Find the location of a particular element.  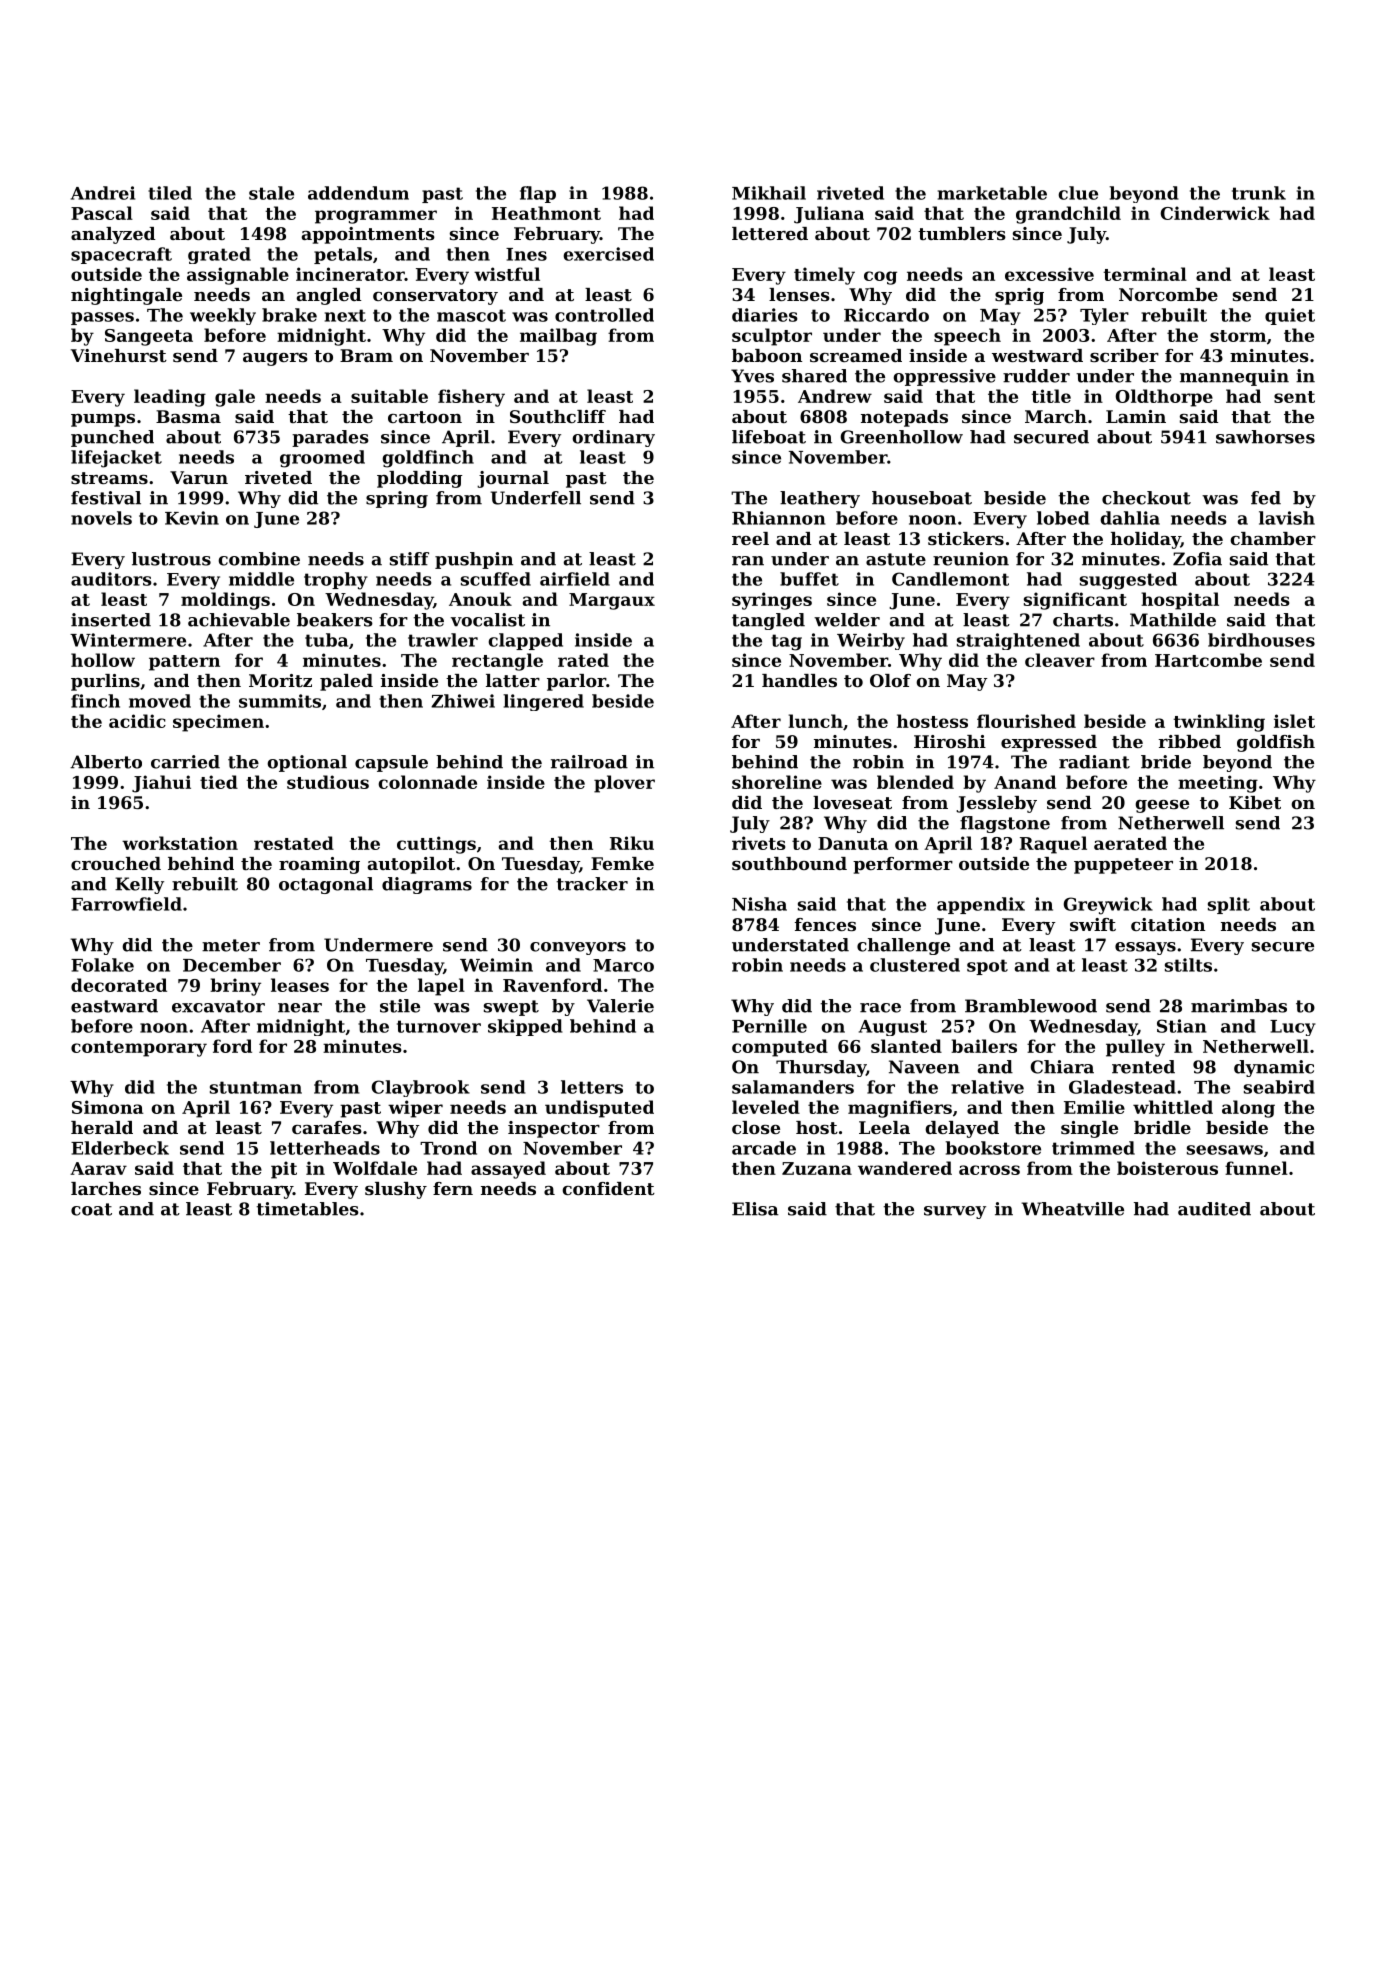

plodding is located at coordinates (419, 479).
